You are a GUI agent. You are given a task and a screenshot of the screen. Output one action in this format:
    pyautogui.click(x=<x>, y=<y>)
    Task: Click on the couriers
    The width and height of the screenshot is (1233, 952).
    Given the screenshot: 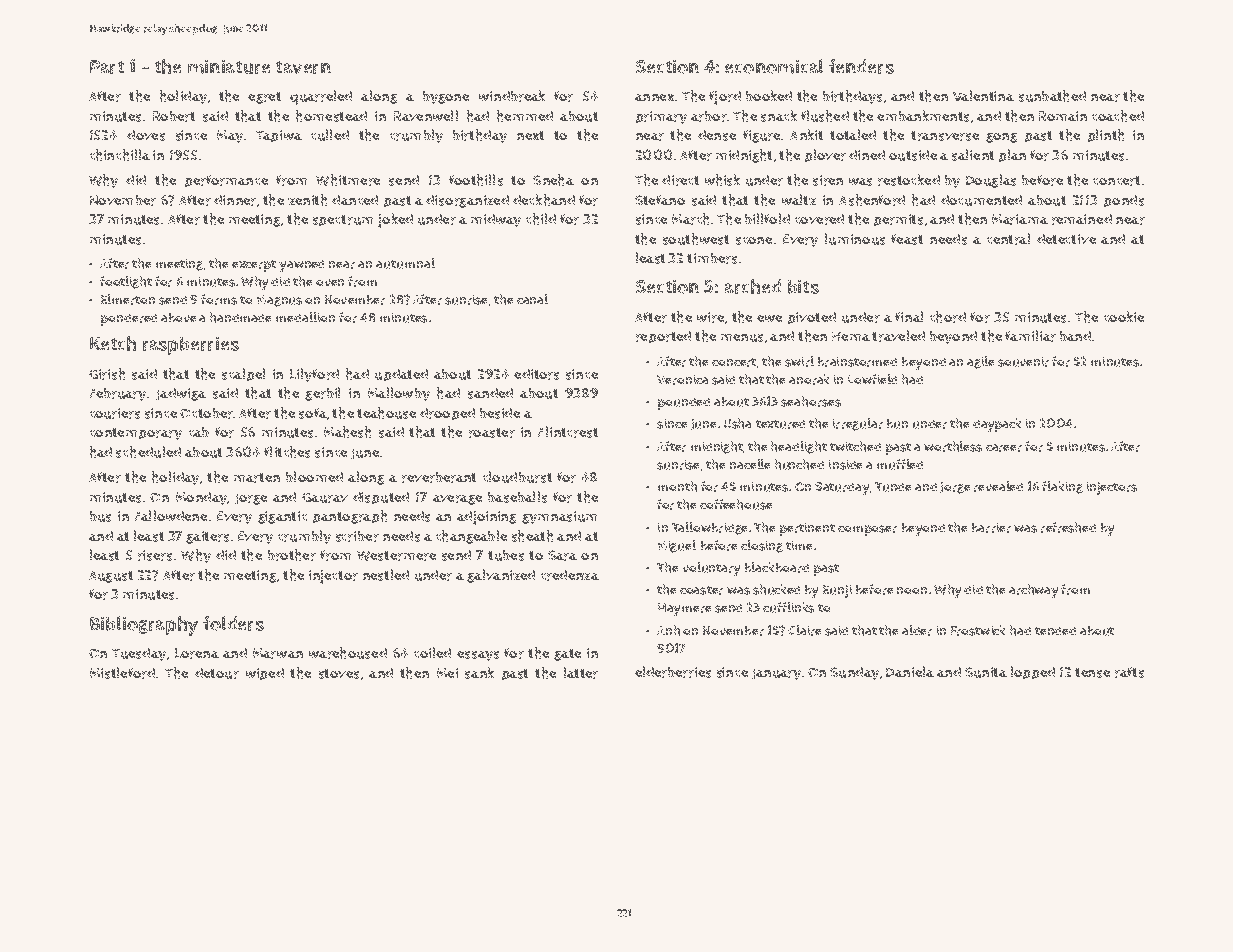 What is the action you would take?
    pyautogui.click(x=115, y=413)
